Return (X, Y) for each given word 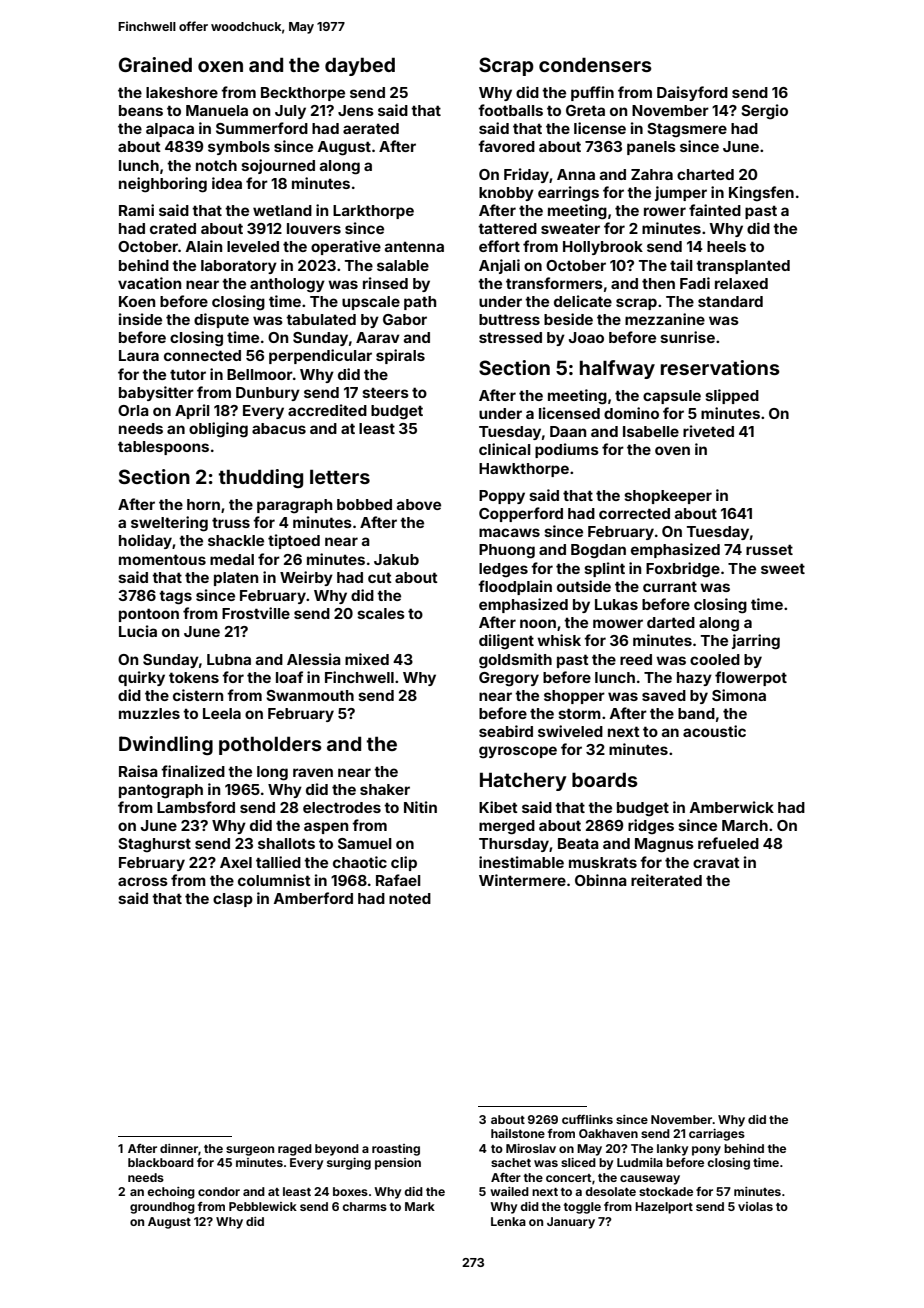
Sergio (764, 112)
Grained (155, 64)
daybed (360, 66)
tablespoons (163, 448)
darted (671, 622)
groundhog (162, 1208)
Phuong (507, 551)
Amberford (313, 898)
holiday (145, 541)
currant (670, 586)
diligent (506, 642)
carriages (717, 1135)
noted (410, 898)
